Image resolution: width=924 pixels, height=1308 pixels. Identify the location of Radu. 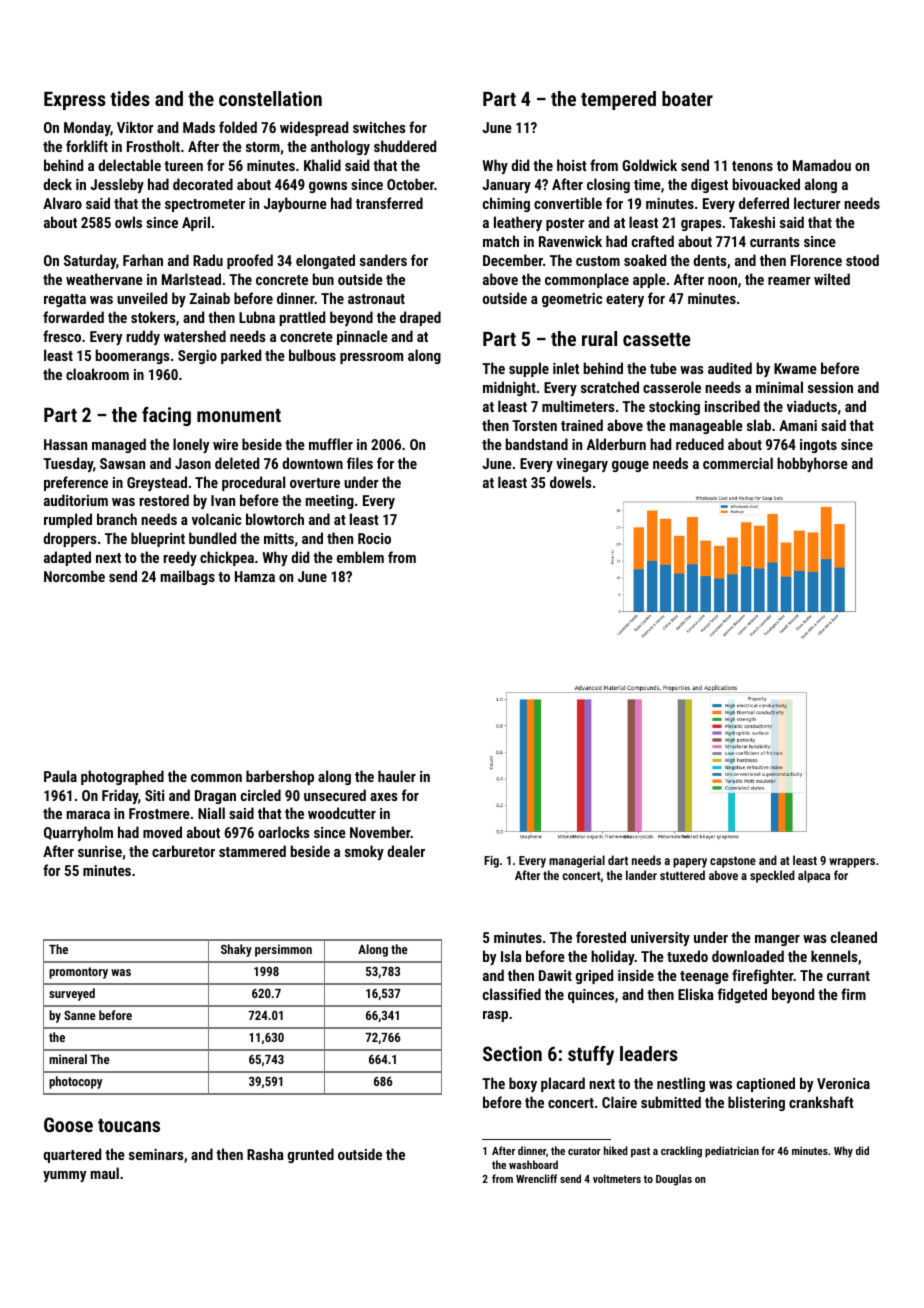
(208, 260).
